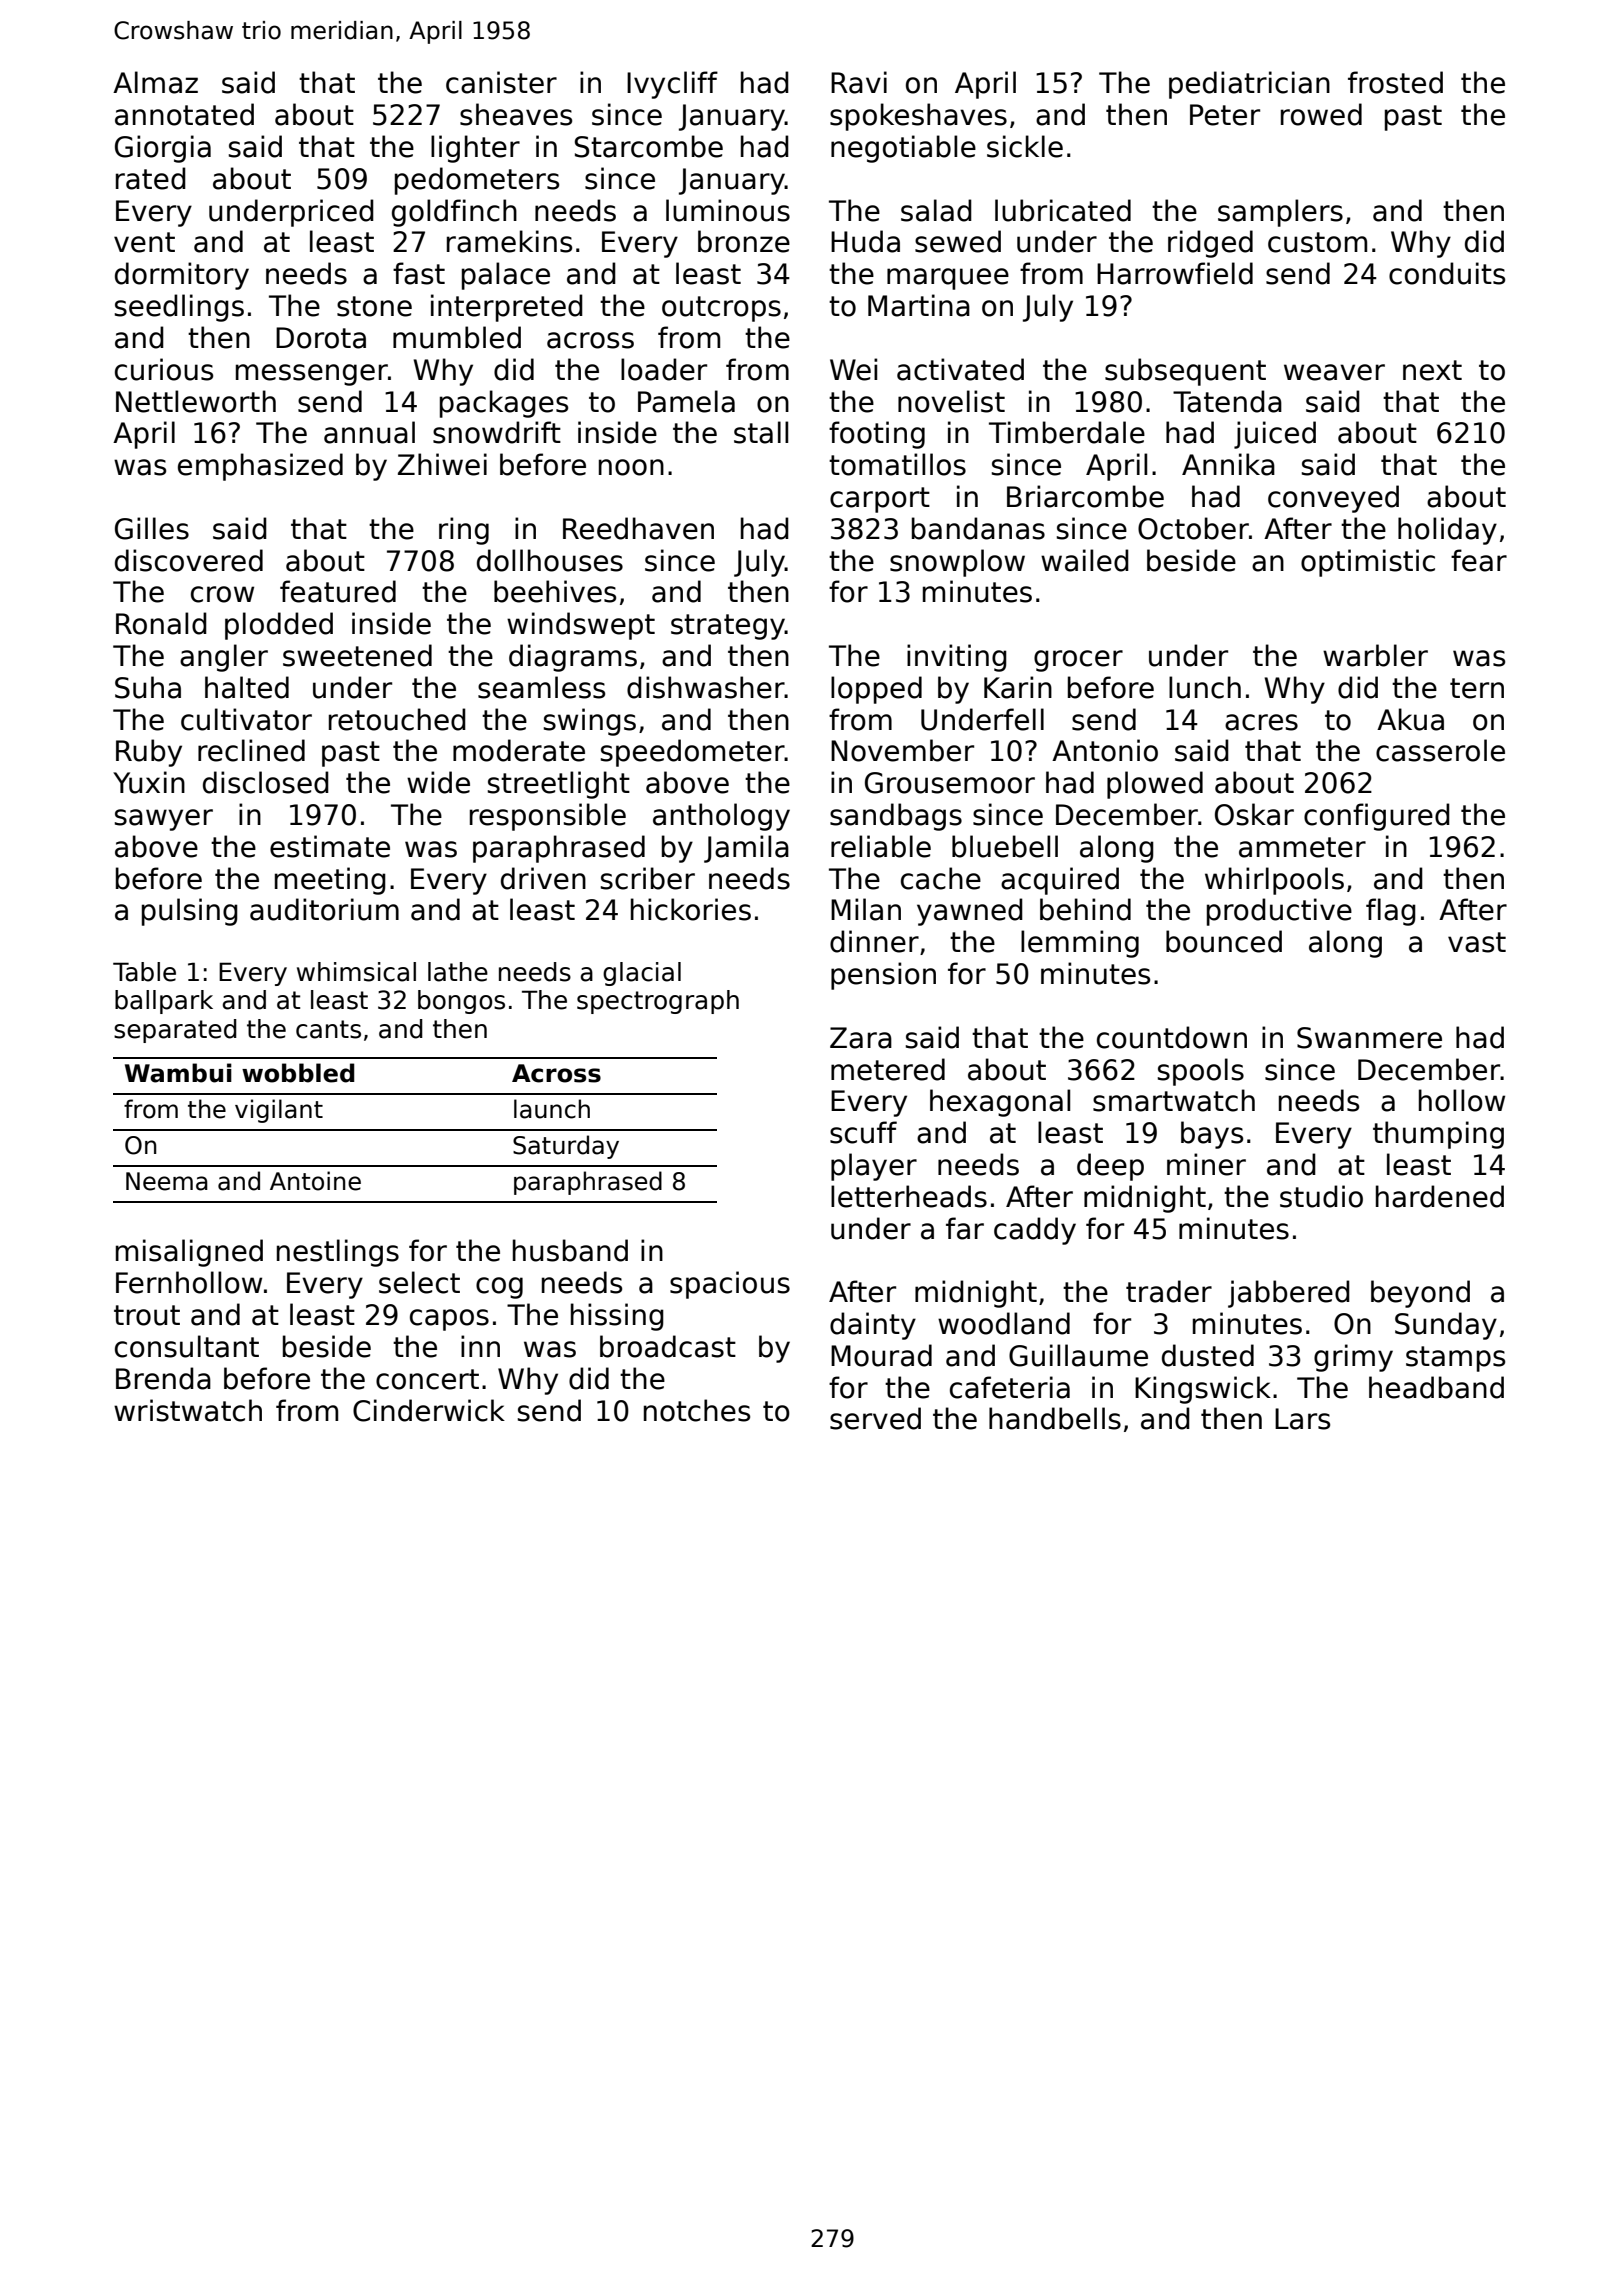 The image size is (1620, 2292). I want to click on wristwatch, so click(188, 1410).
